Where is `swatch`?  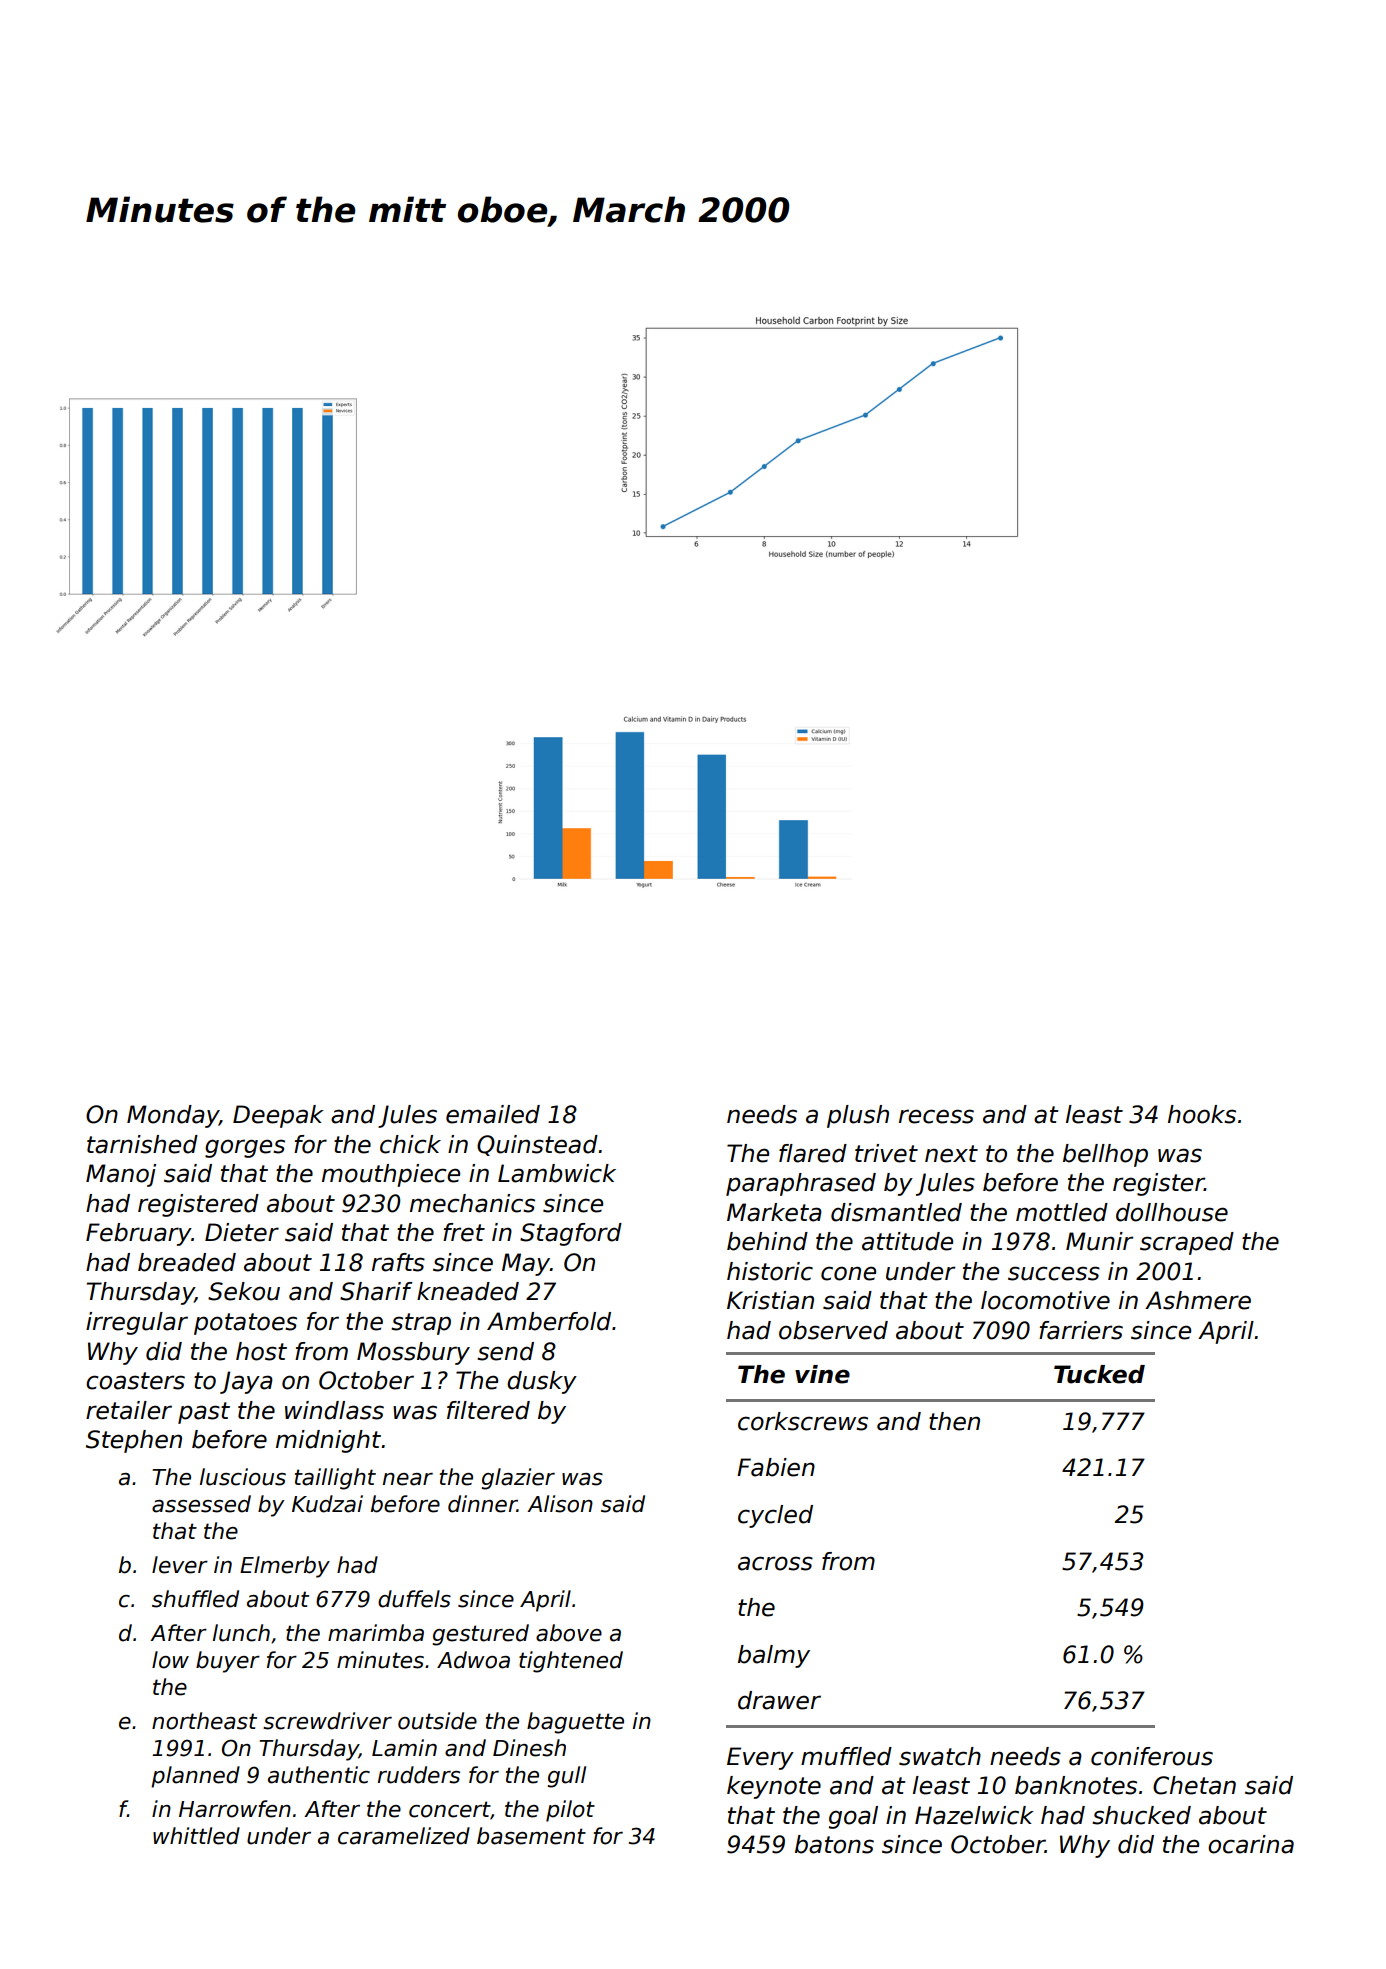
swatch is located at coordinates (940, 1756).
